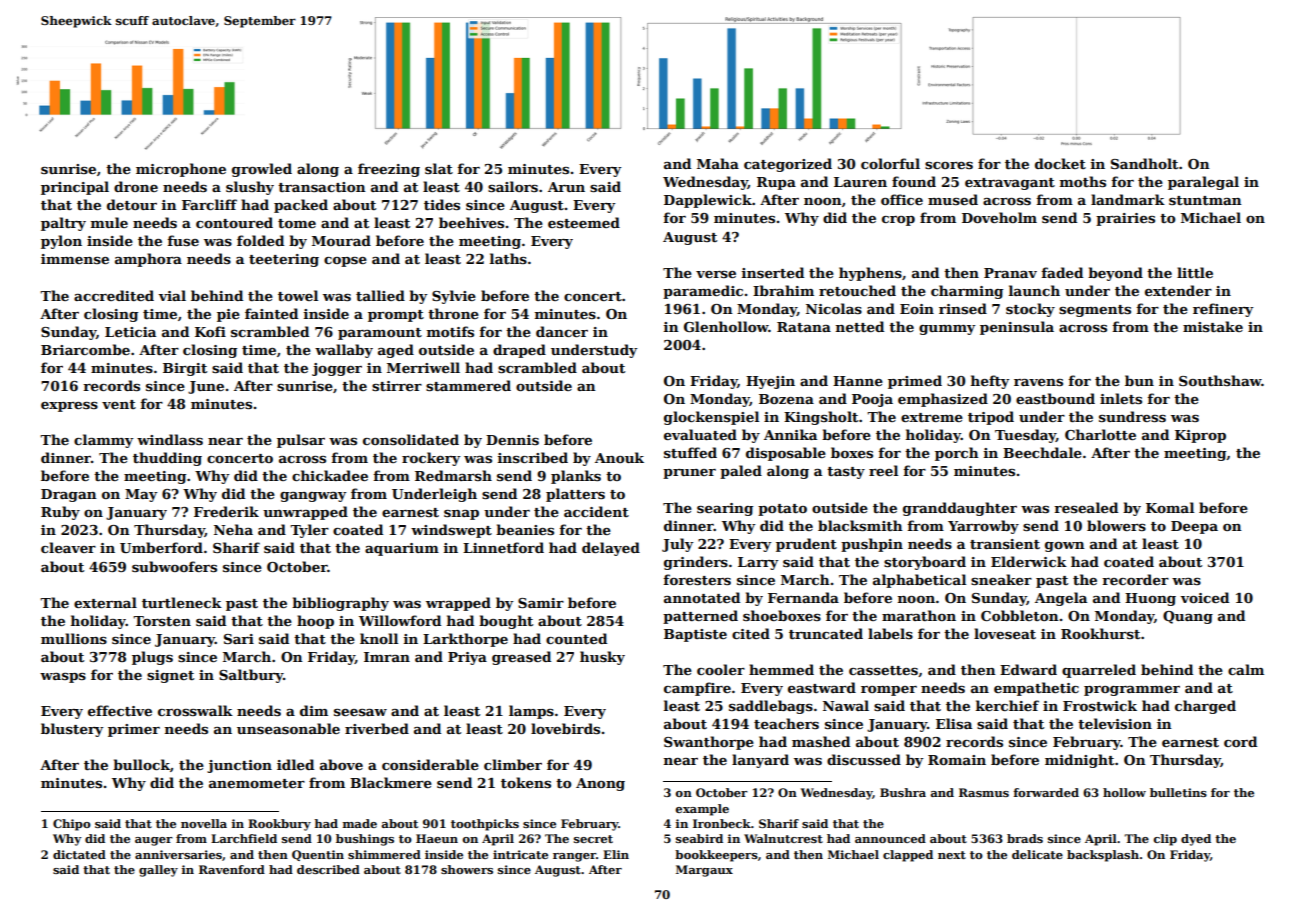 This page has width=1308, height=924. What do you see at coordinates (1132, 691) in the page?
I see `programmer` at bounding box center [1132, 691].
